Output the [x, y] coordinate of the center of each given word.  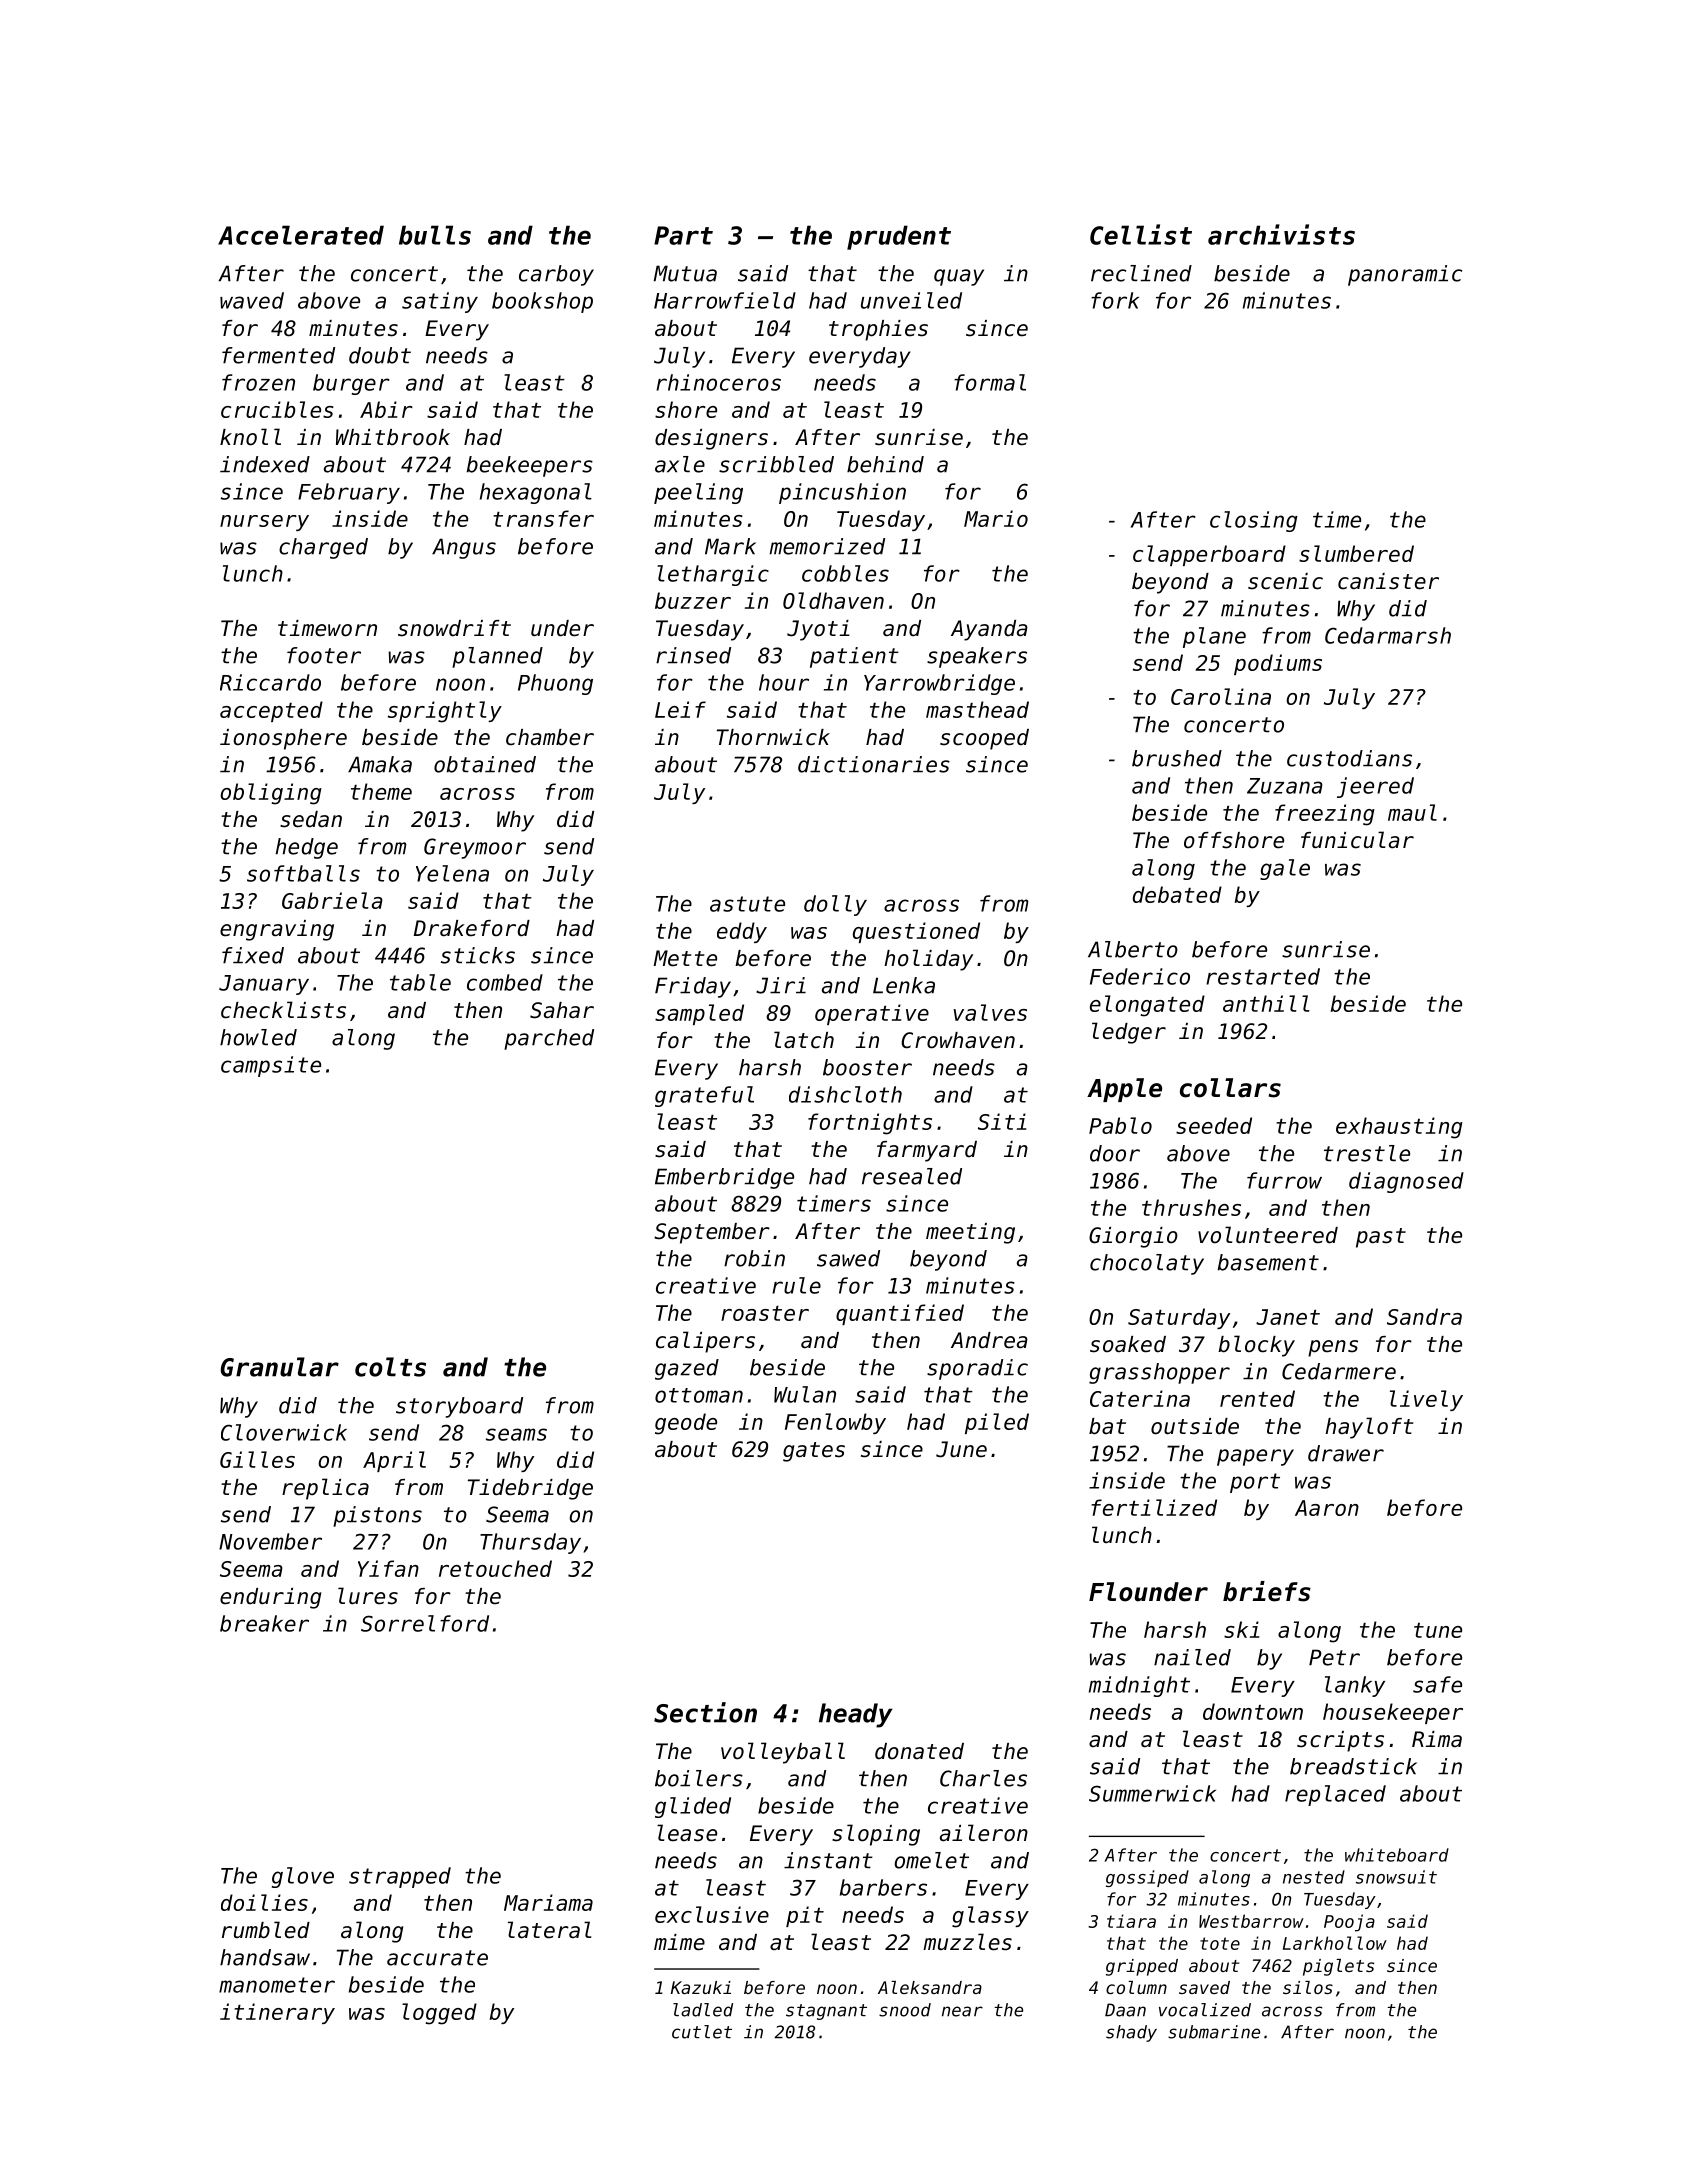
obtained [485, 764]
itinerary [277, 2013]
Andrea [989, 1340]
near [962, 2011]
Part [683, 235]
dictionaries [874, 764]
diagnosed [1406, 1182]
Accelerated [301, 235]
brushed [1177, 758]
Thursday [530, 1543]
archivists [1281, 234]
